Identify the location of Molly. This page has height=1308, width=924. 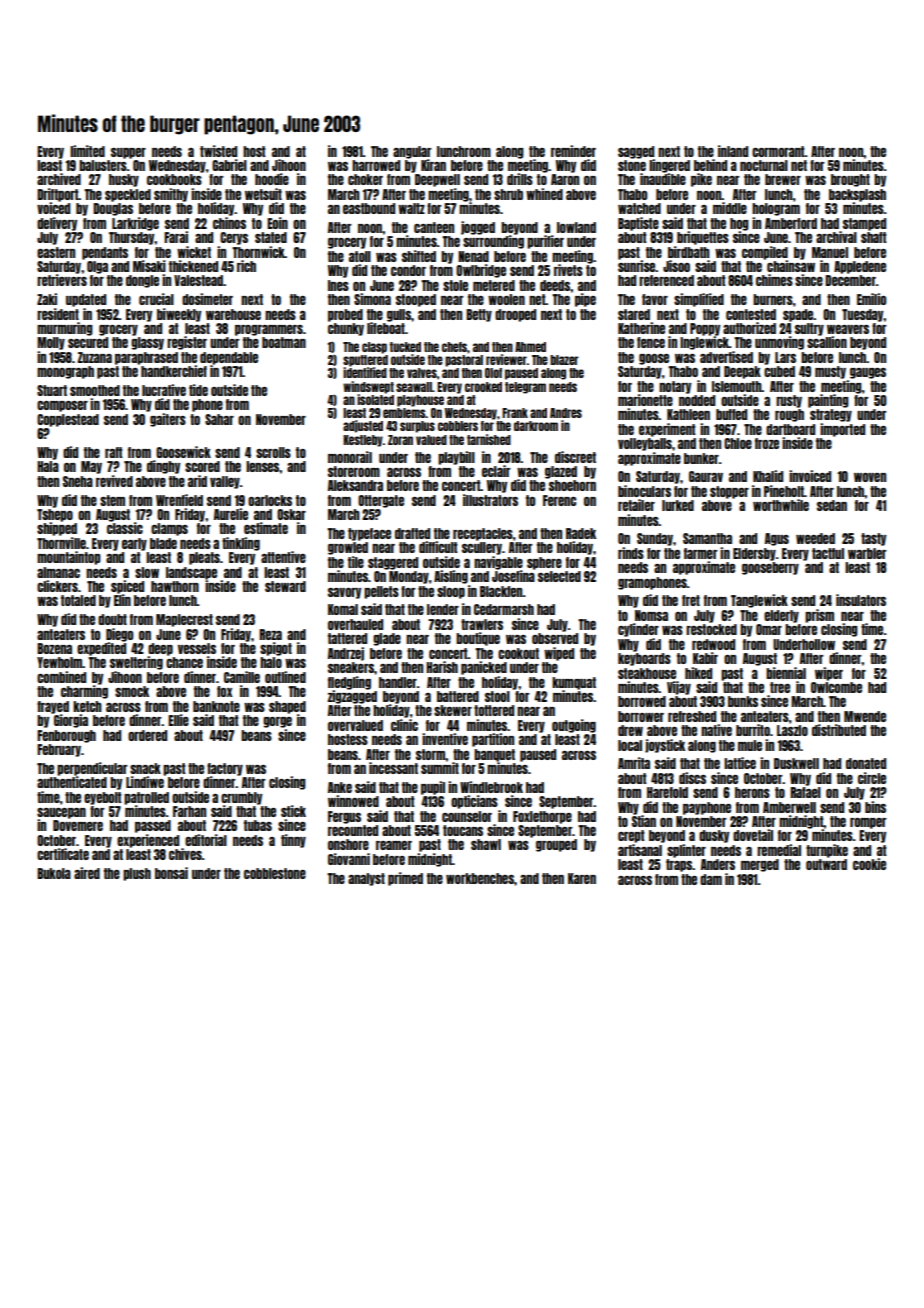
(51, 343).
